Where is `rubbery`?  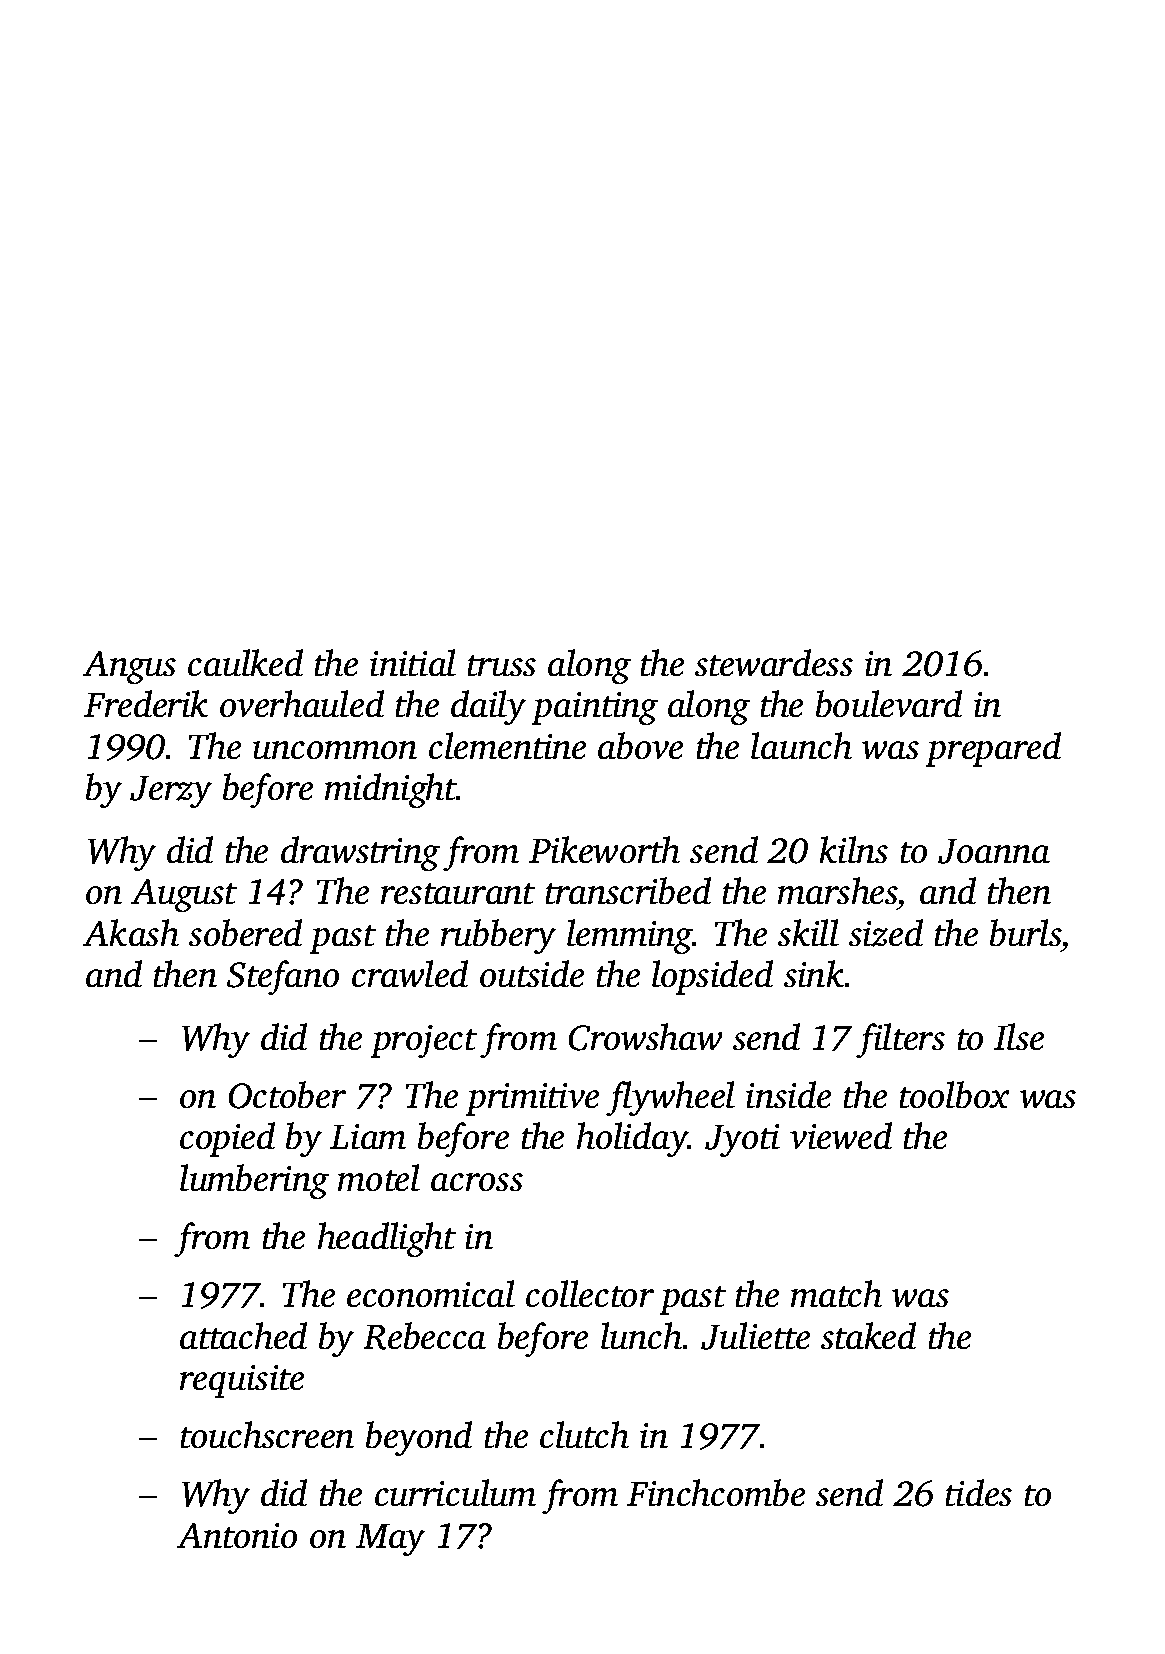 rubbery is located at coordinates (498, 936).
